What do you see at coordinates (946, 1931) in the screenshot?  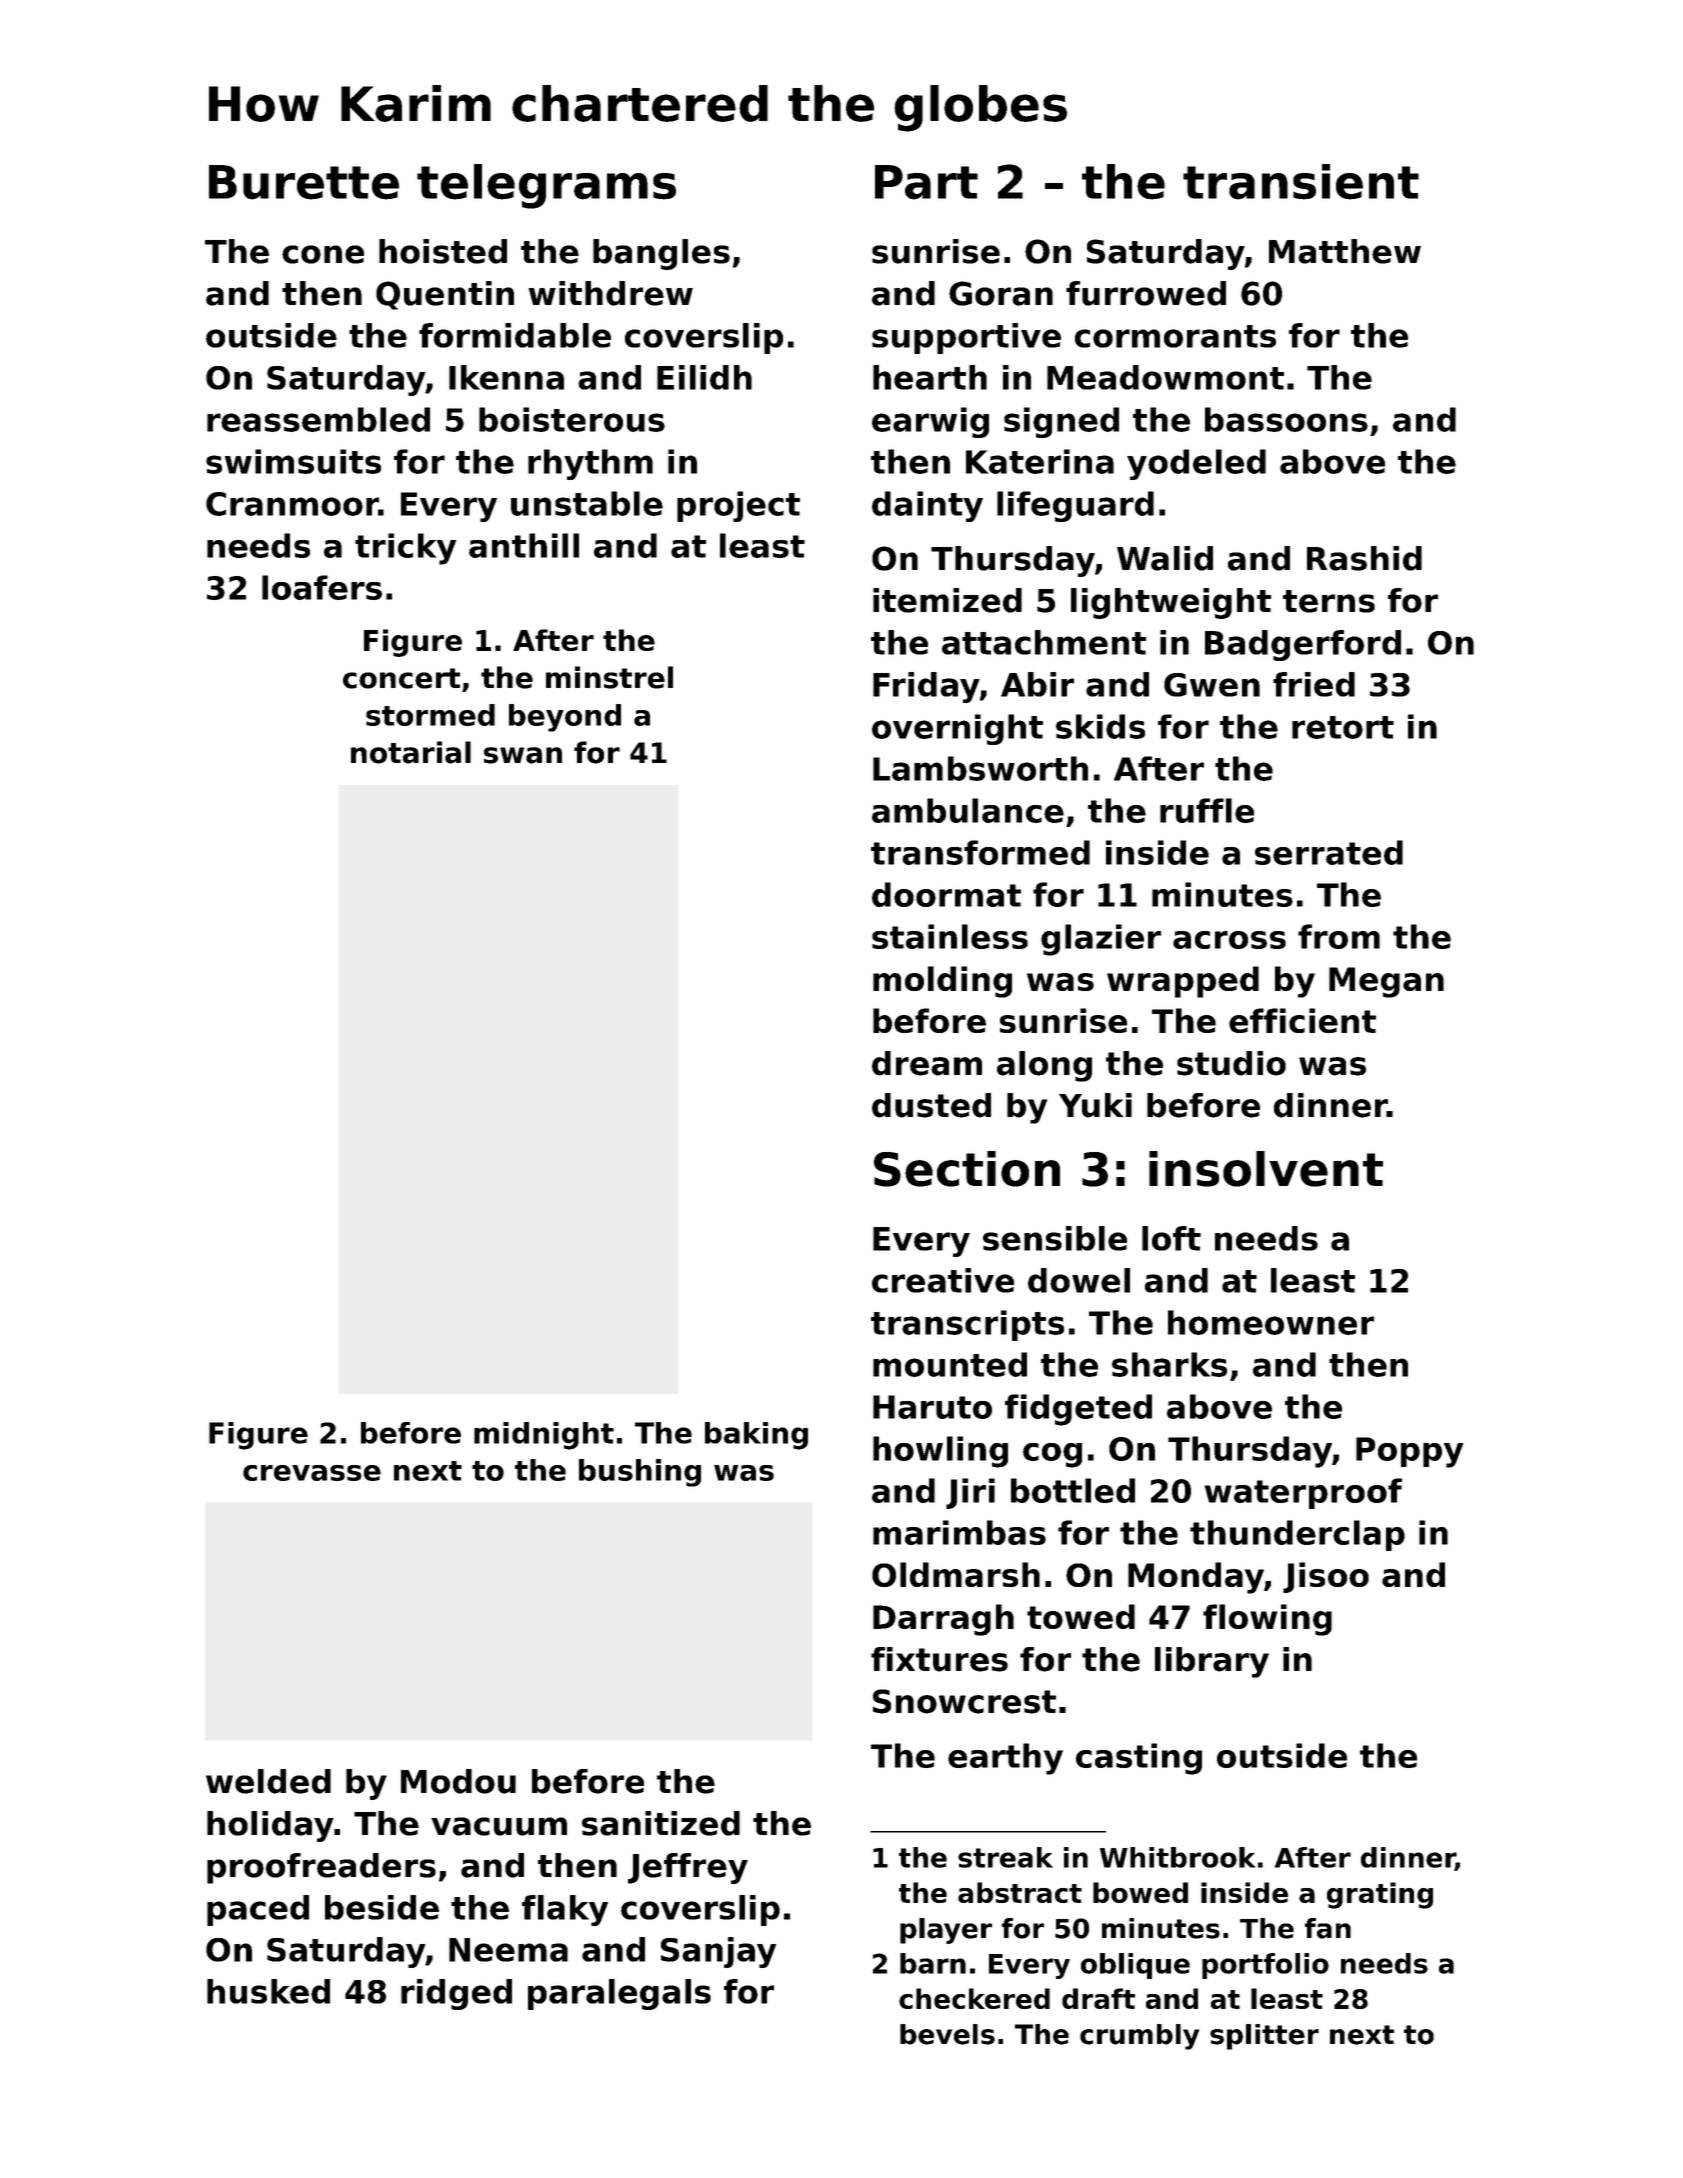 I see `player` at bounding box center [946, 1931].
